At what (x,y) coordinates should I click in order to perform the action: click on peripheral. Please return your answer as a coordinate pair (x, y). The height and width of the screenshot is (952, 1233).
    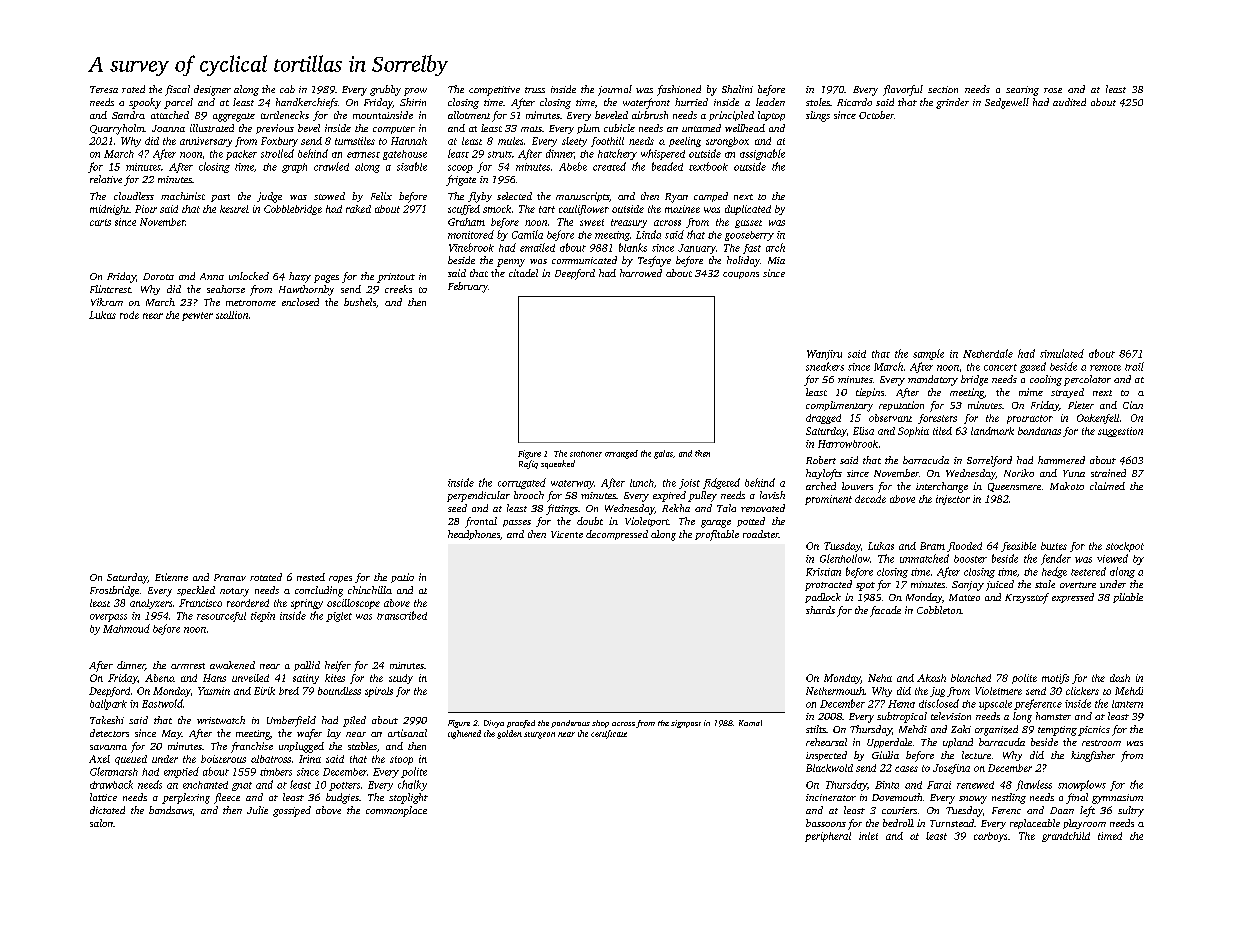
    Looking at the image, I should click on (828, 837).
